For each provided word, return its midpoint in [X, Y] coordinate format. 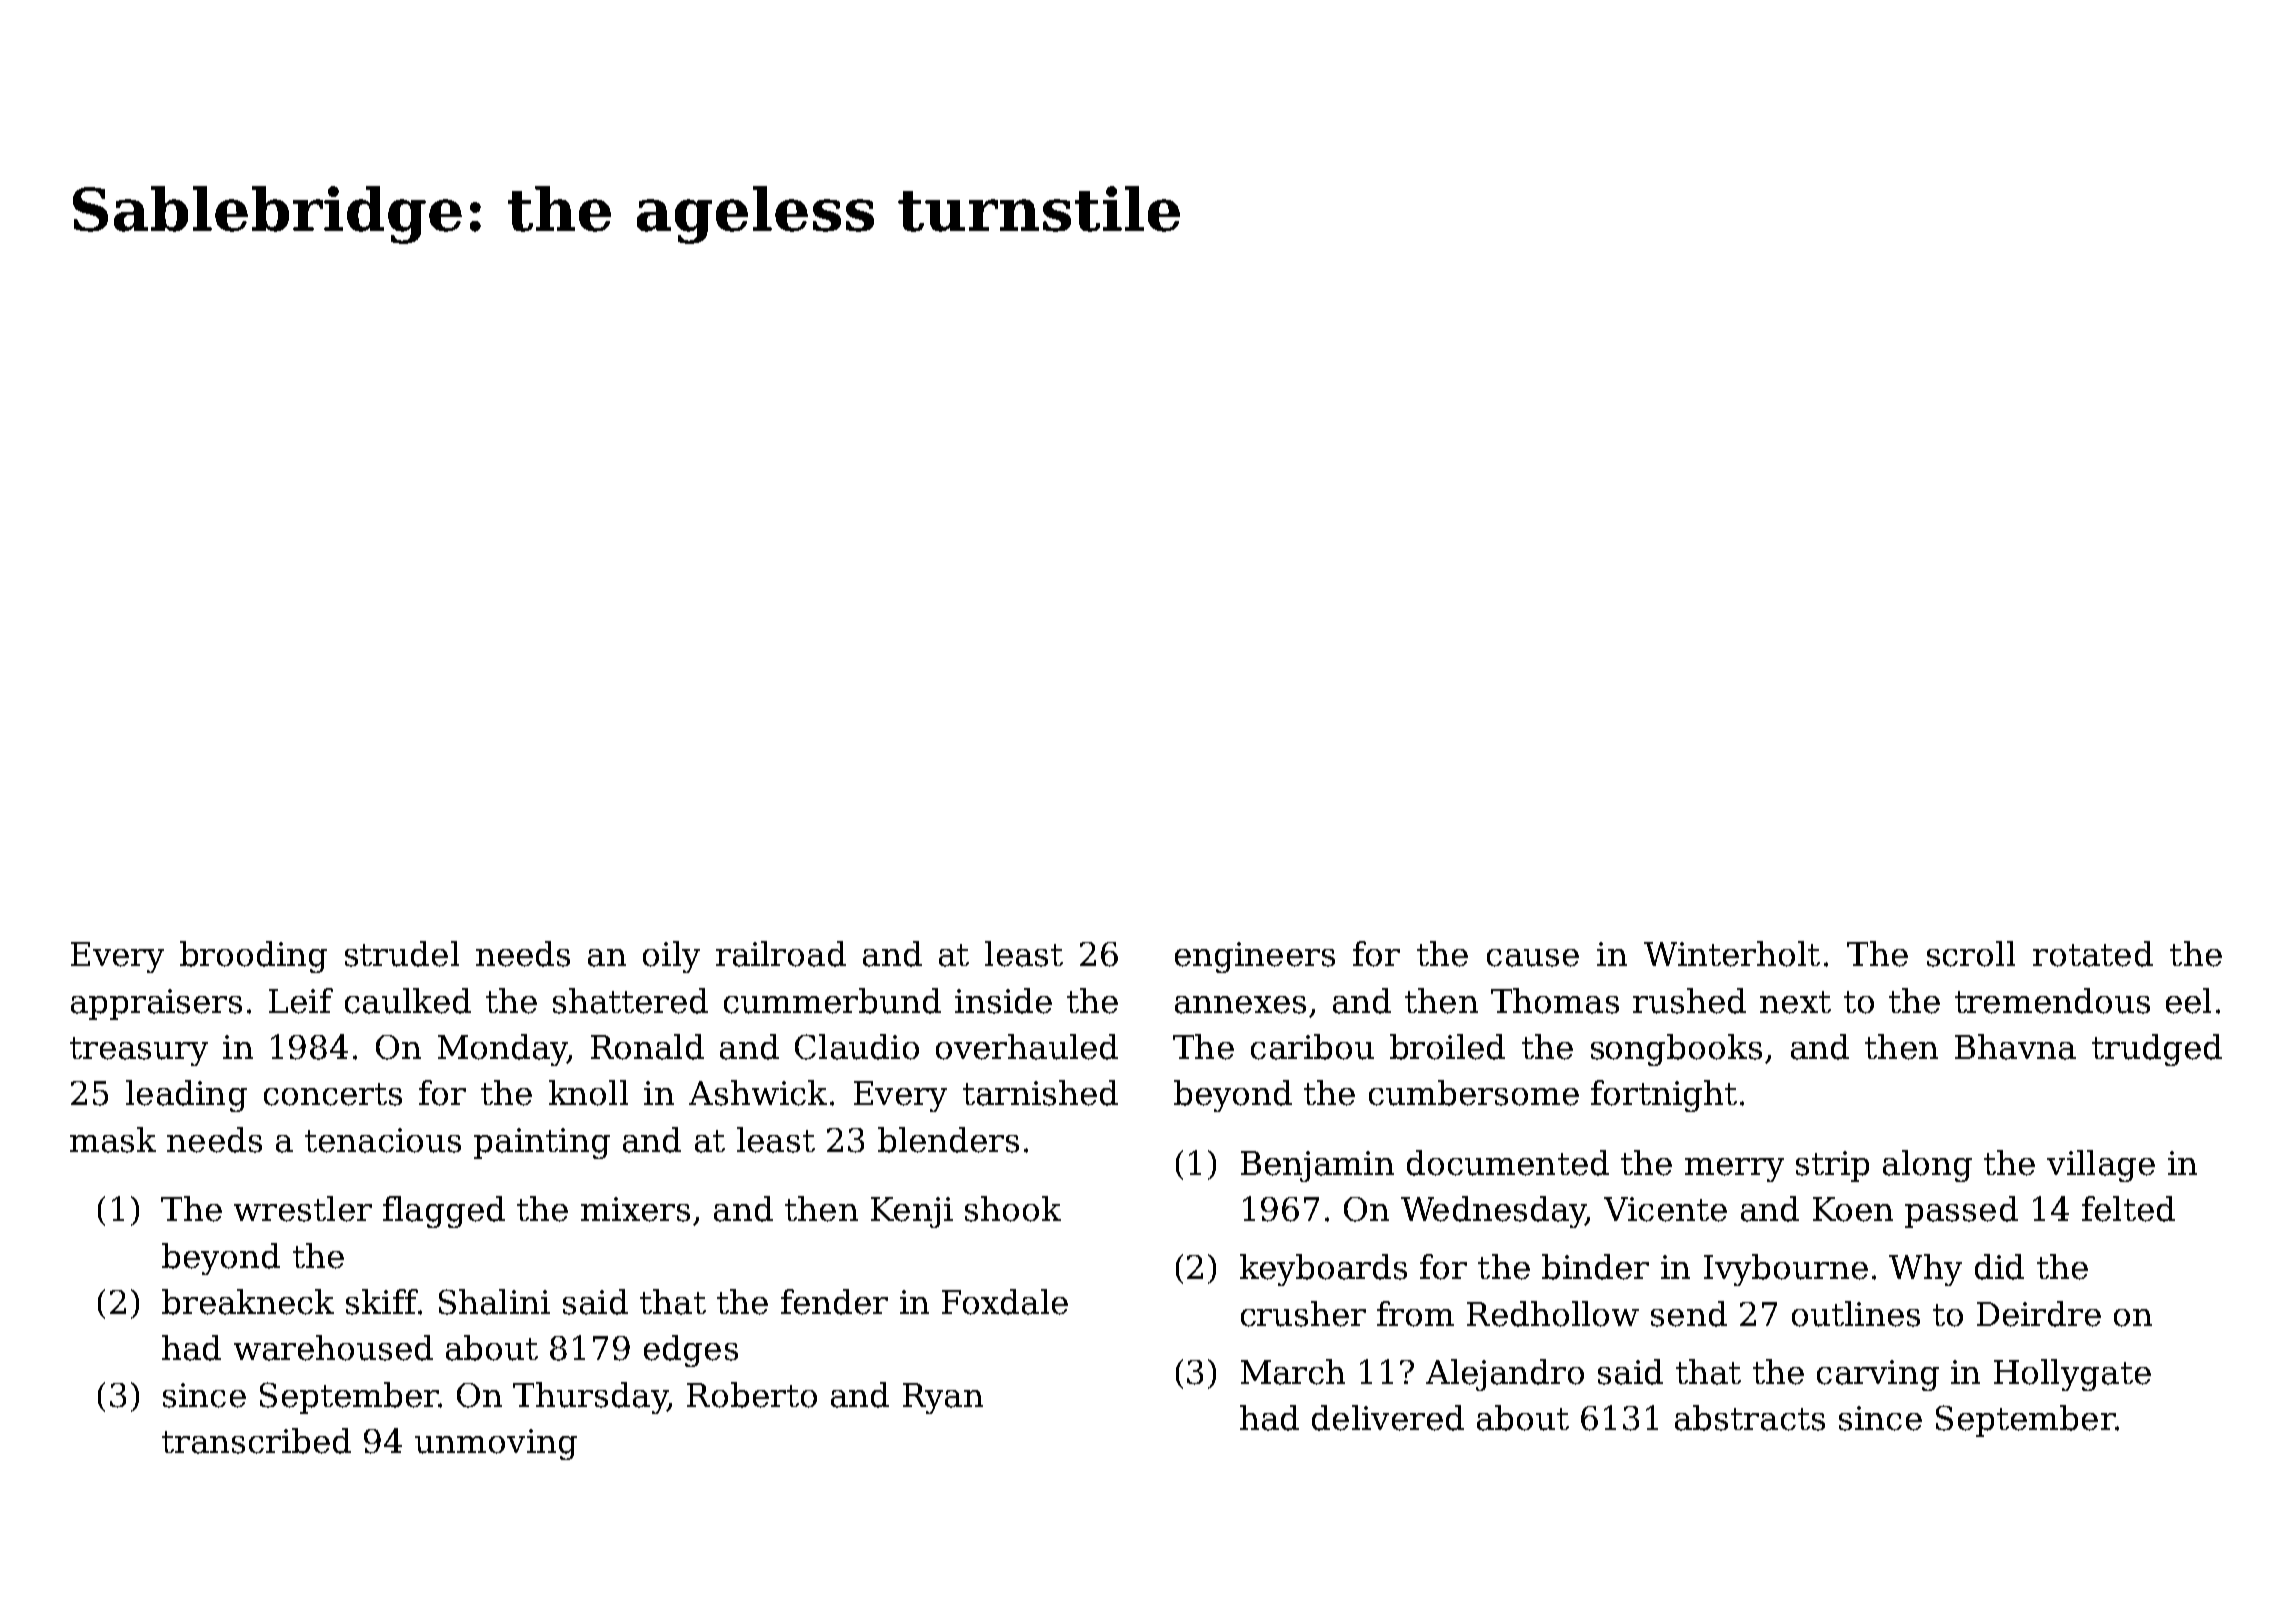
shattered [630, 1001]
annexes [1240, 1005]
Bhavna [2015, 1047]
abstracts [1750, 1418]
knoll [588, 1093]
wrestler [303, 1209]
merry [1734, 1170]
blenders [948, 1140]
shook [1013, 1209]
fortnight [1664, 1096]
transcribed [256, 1441]
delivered [1388, 1418]
